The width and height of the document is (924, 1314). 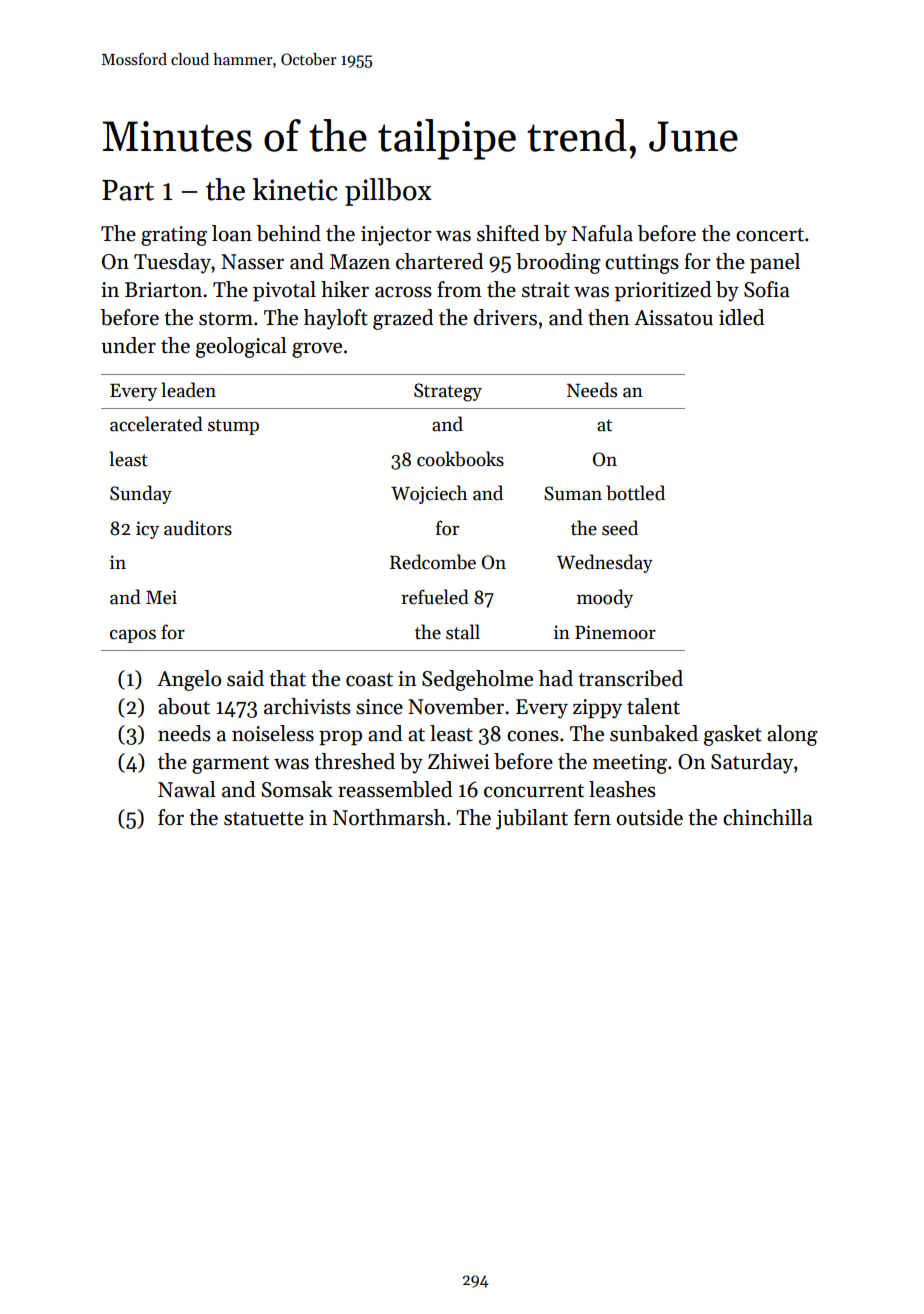 I want to click on Nasser, so click(x=252, y=262).
